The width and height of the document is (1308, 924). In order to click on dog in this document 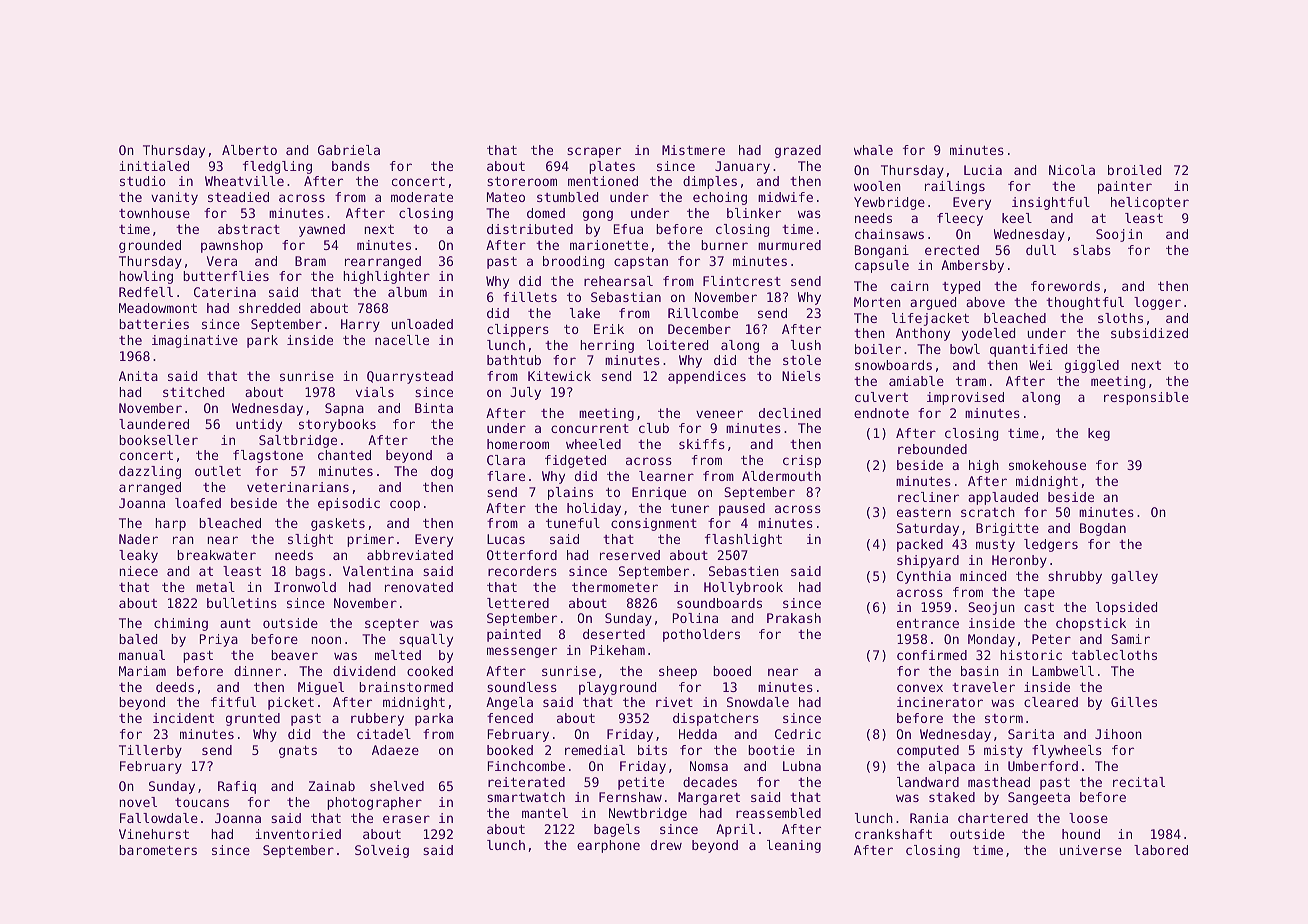, I will do `click(442, 472)`.
